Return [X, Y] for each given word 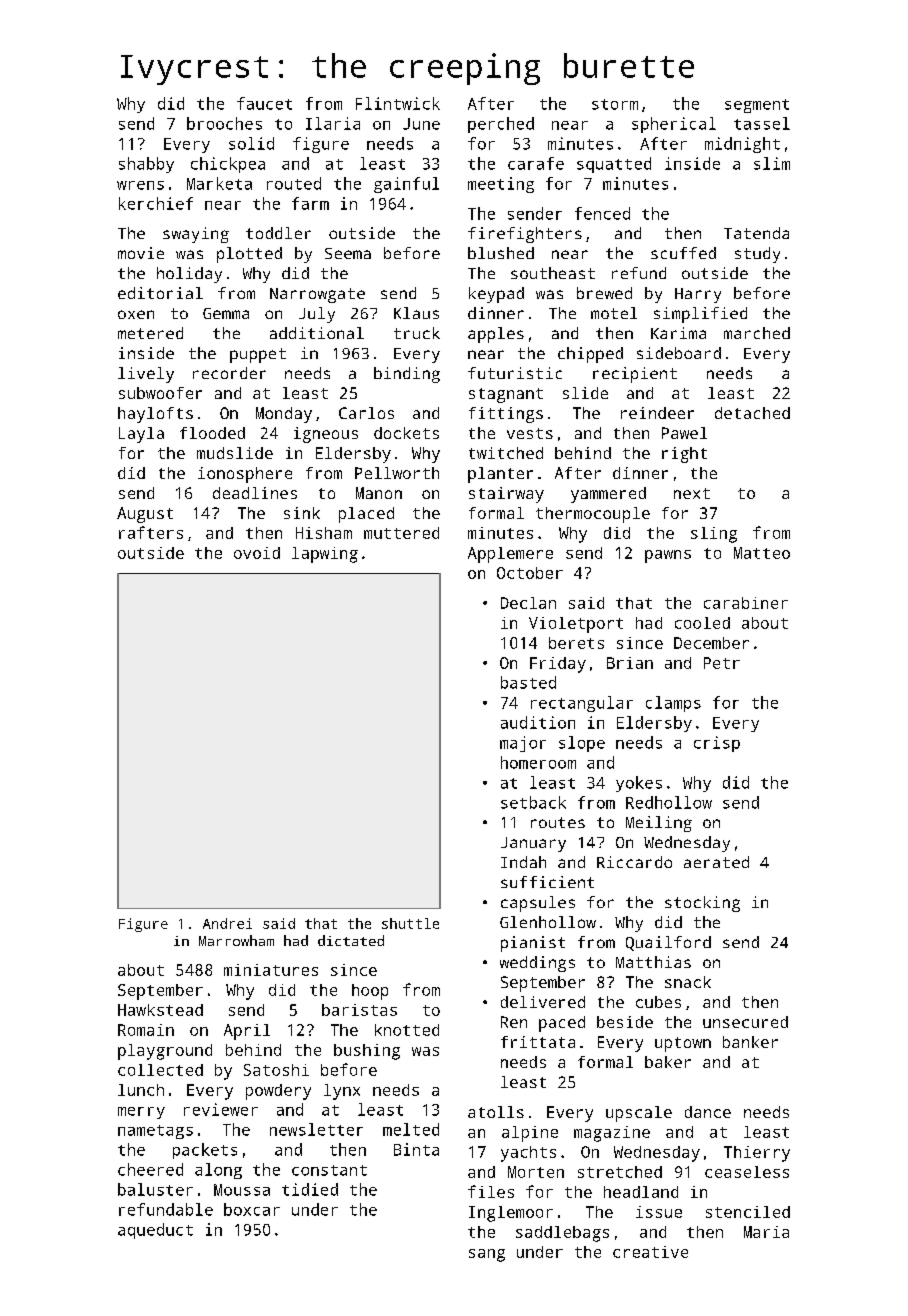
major [523, 744]
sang [487, 1255]
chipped [590, 355]
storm [615, 104]
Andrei [227, 923]
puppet [258, 355]
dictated [351, 940]
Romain [146, 1030]
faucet [264, 103]
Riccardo [634, 862]
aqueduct [155, 1231]
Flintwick [398, 103]
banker [750, 1042]
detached [752, 413]
